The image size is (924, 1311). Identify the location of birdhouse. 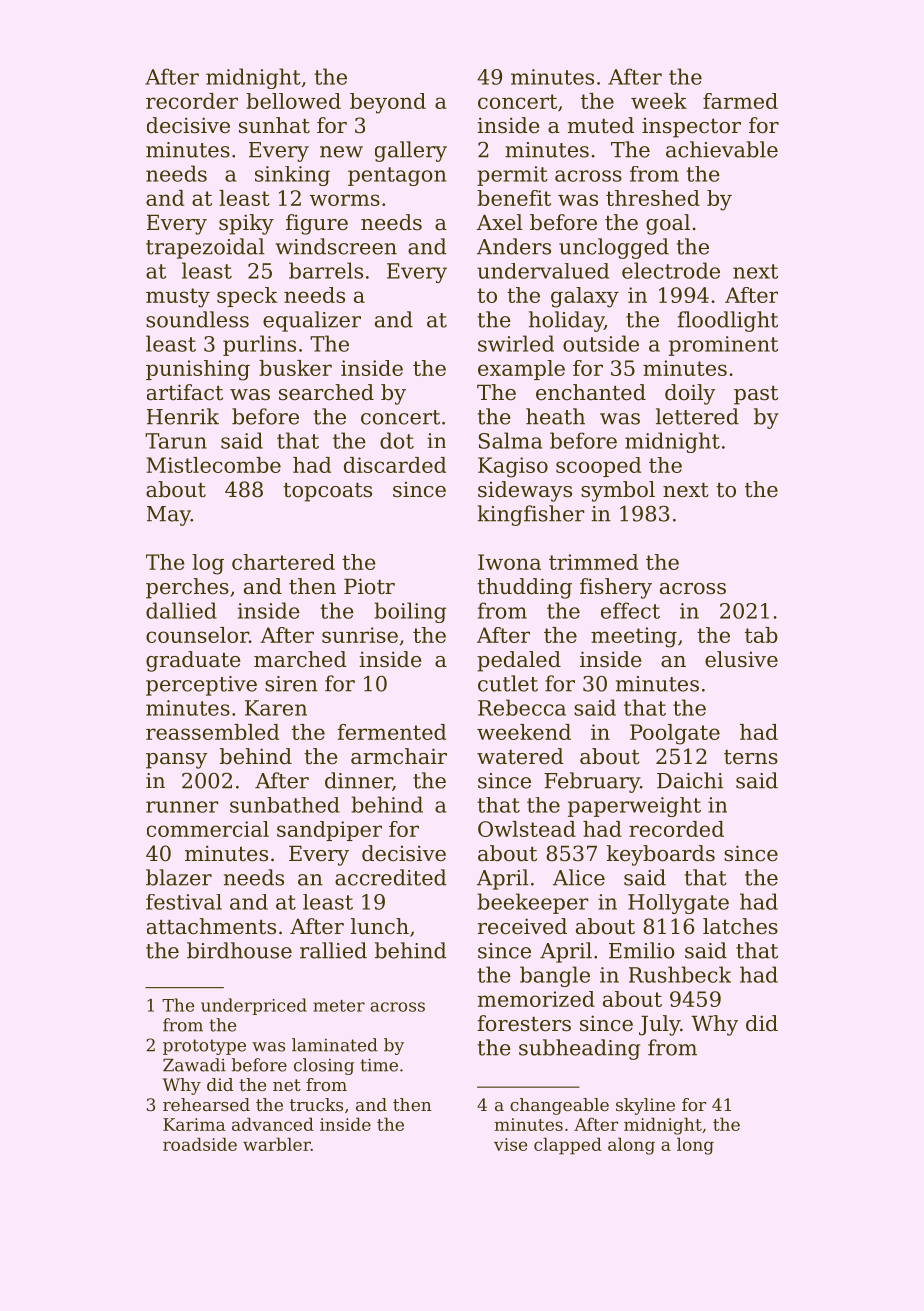
(239, 950).
